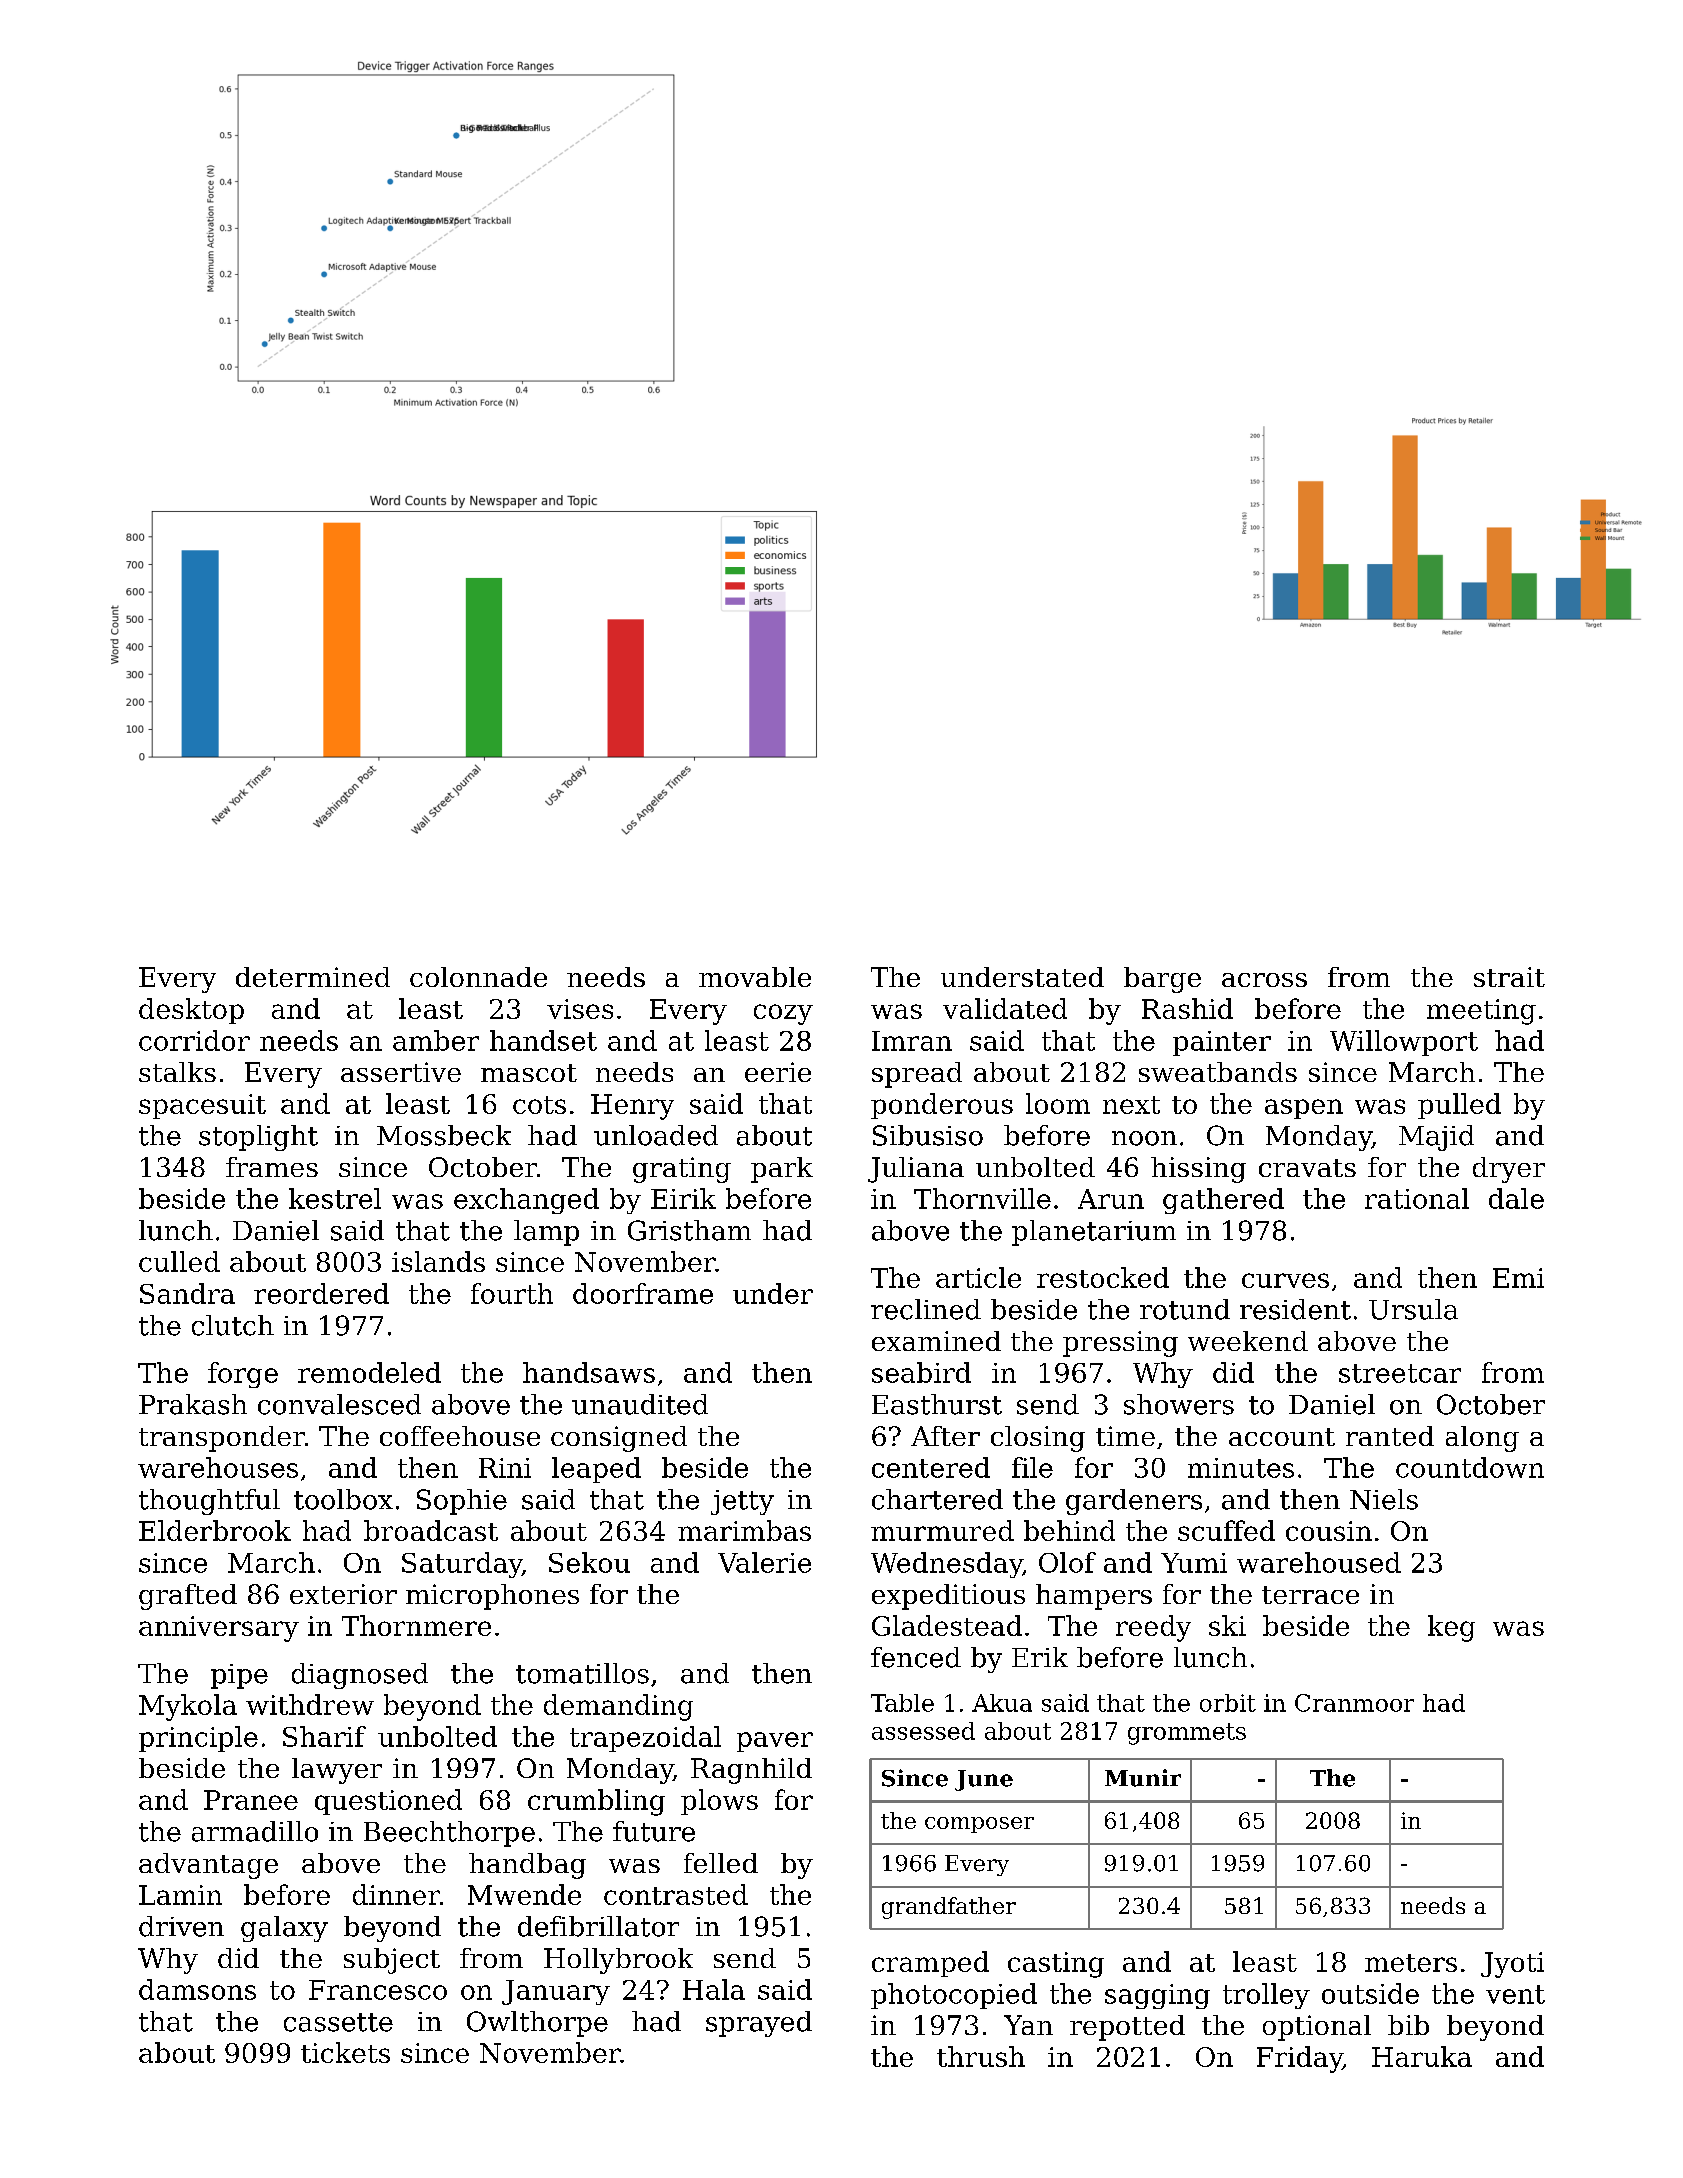  What do you see at coordinates (187, 1293) in the document?
I see `Sandra` at bounding box center [187, 1293].
